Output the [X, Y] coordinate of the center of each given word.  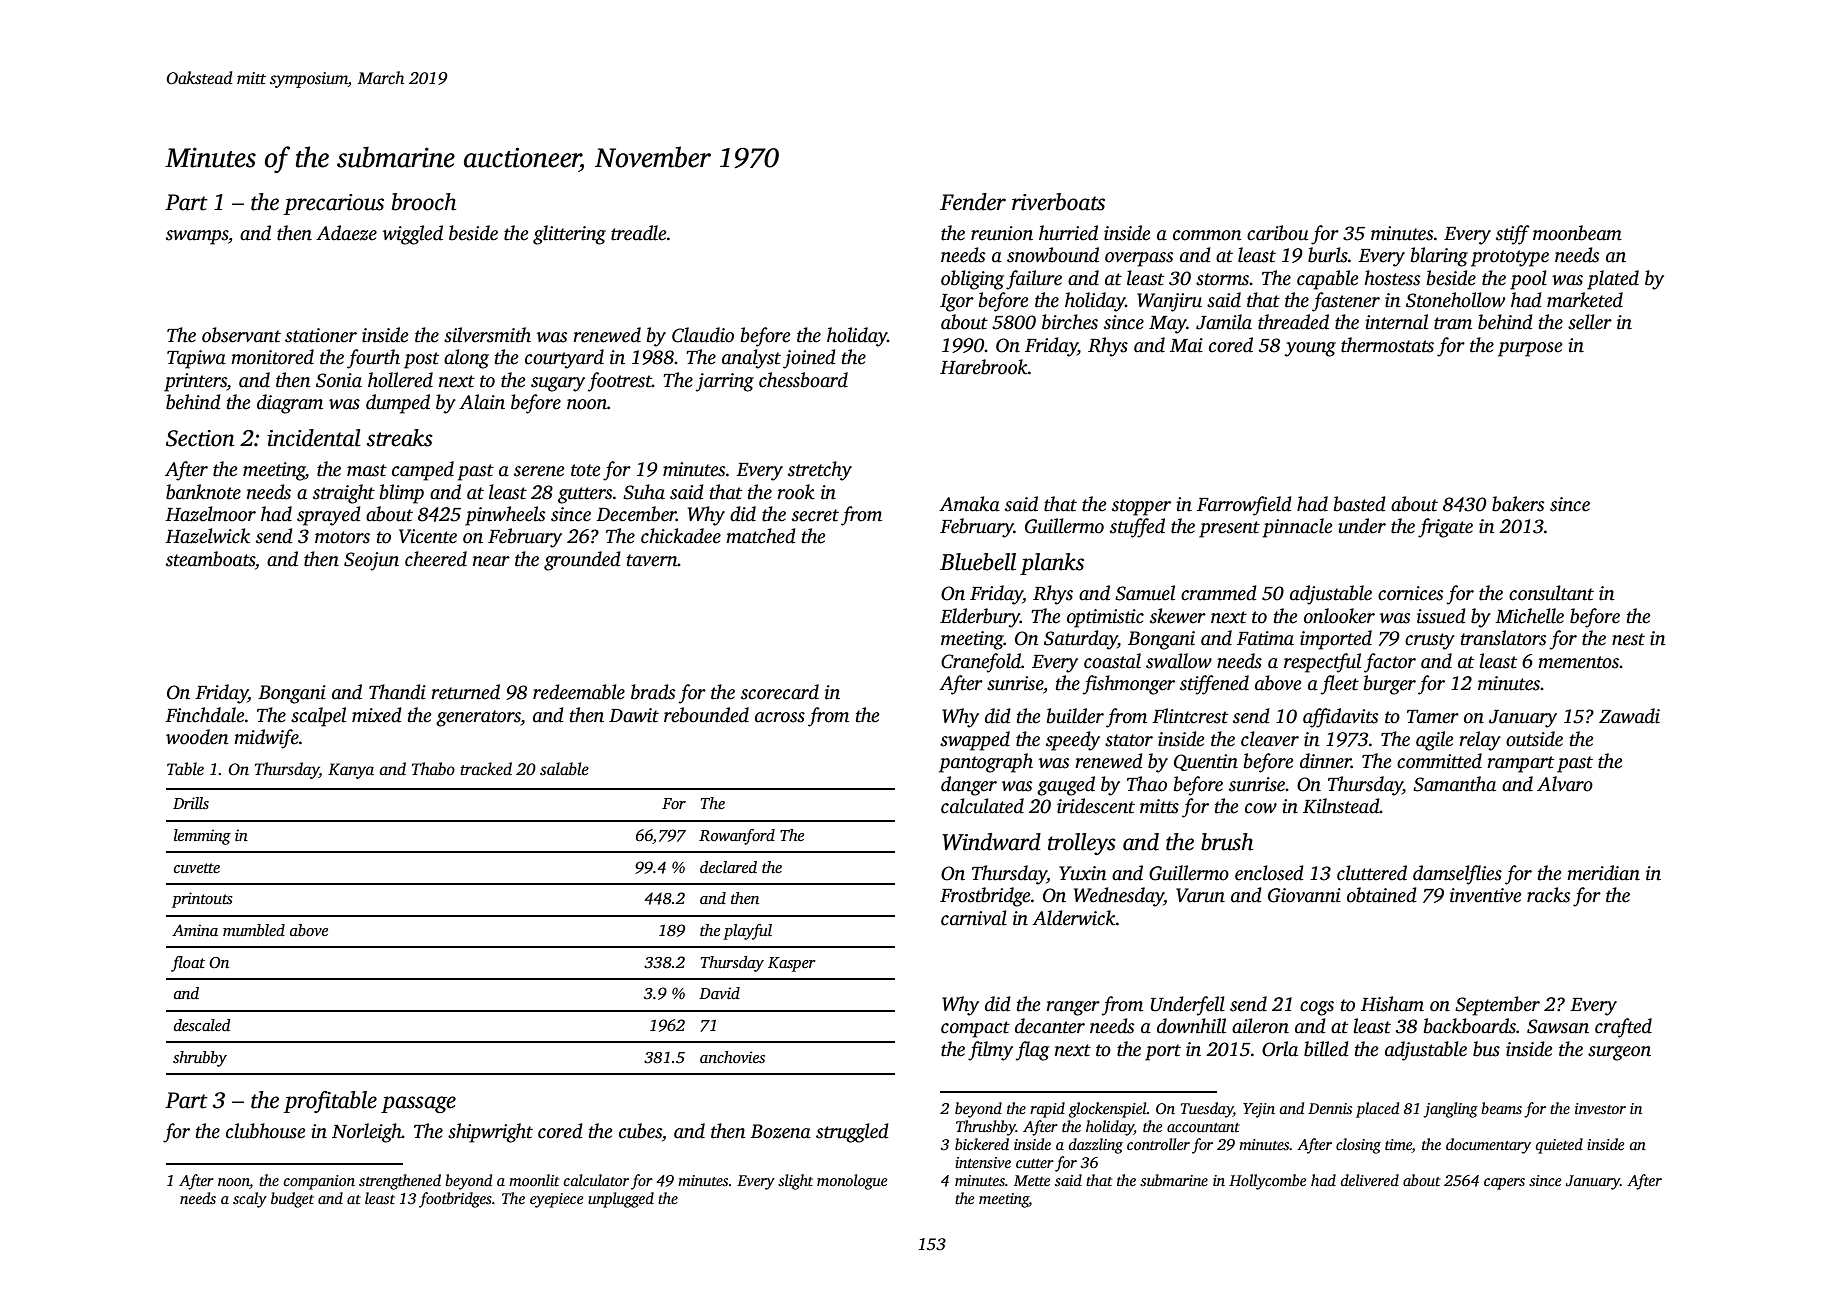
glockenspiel [1108, 1110]
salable [564, 769]
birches [1070, 322]
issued [1441, 616]
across [780, 717]
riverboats [1058, 202]
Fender [973, 202]
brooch [424, 202]
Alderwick [1074, 918]
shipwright [490, 1133]
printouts [202, 900]
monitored [272, 357]
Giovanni [1304, 895]
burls [1328, 255]
